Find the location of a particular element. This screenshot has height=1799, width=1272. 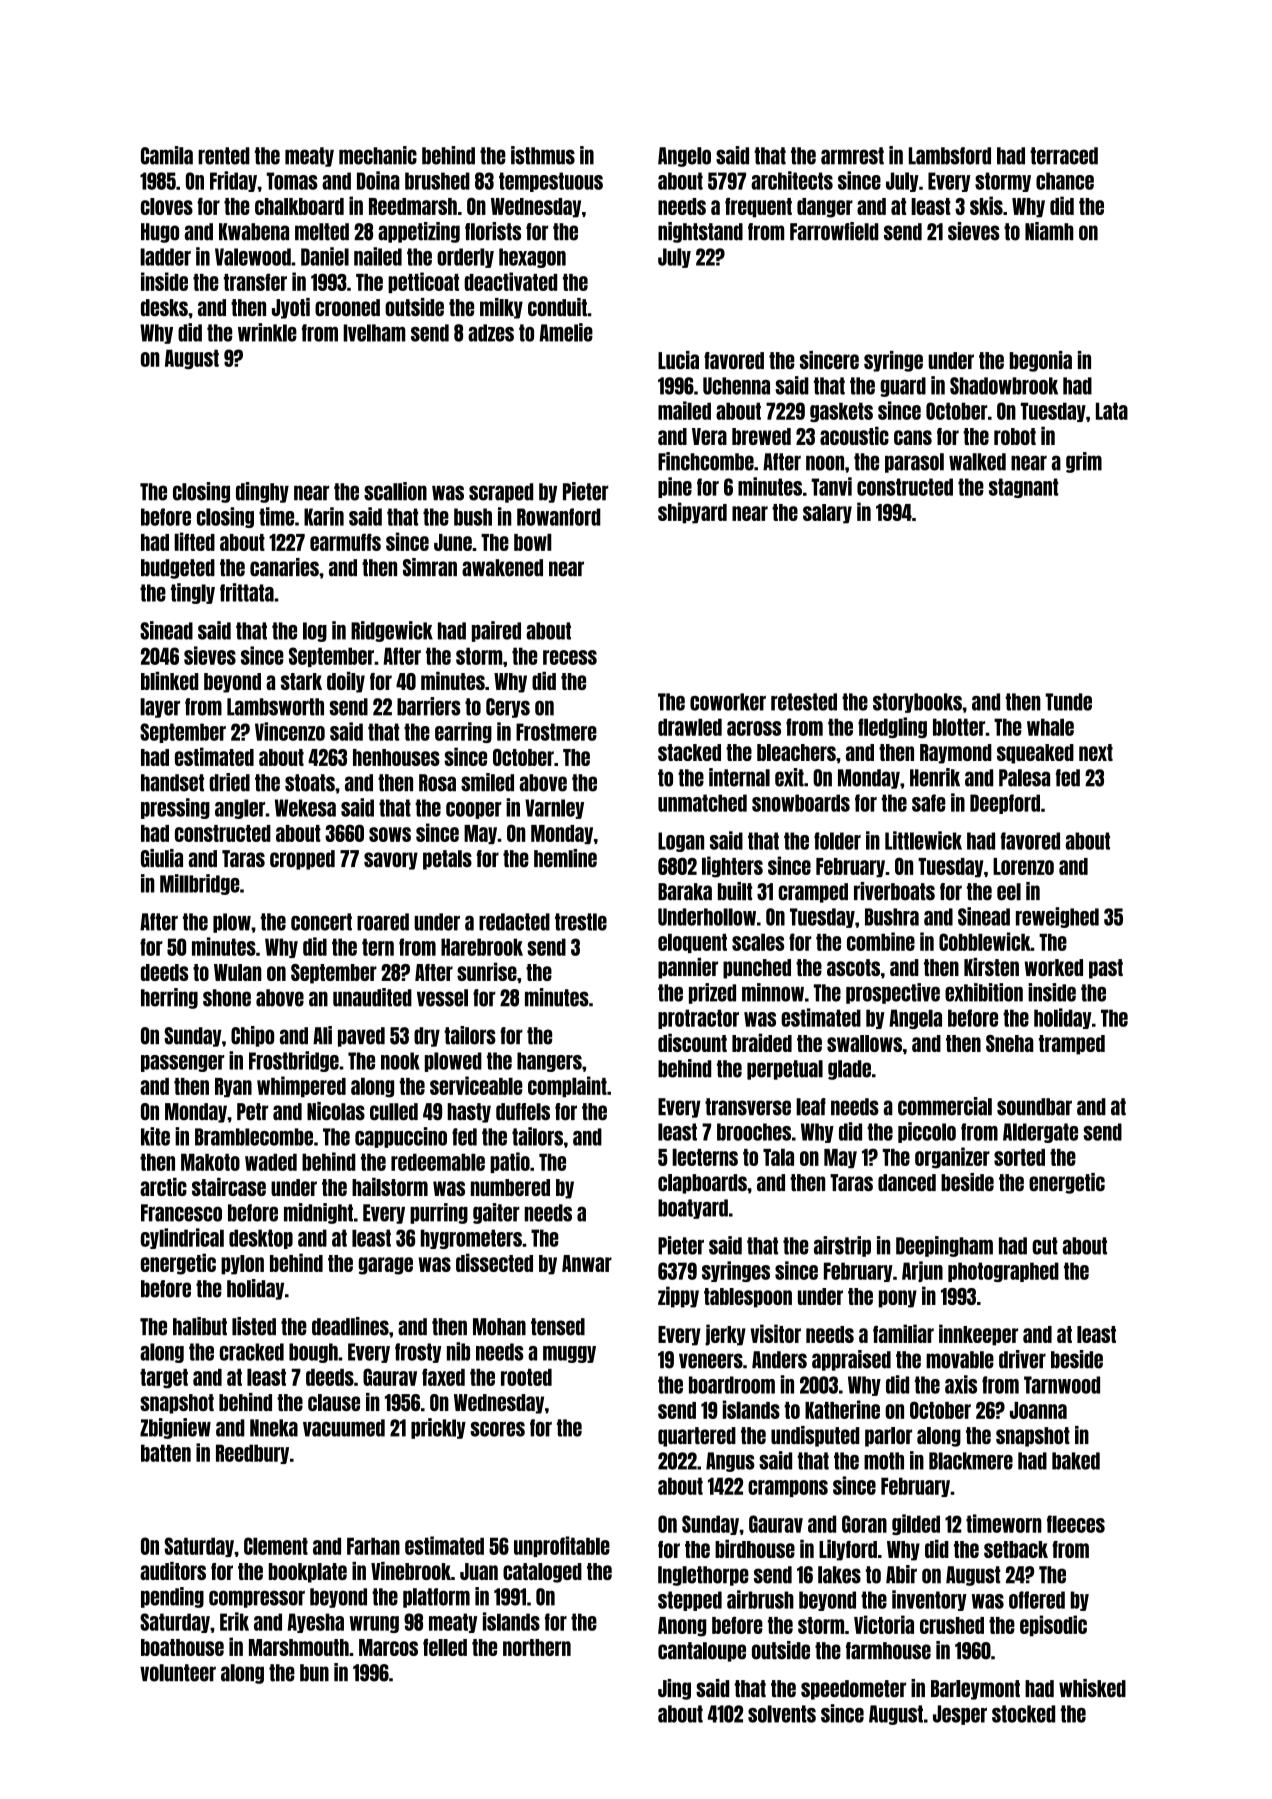

solvents is located at coordinates (782, 1714).
